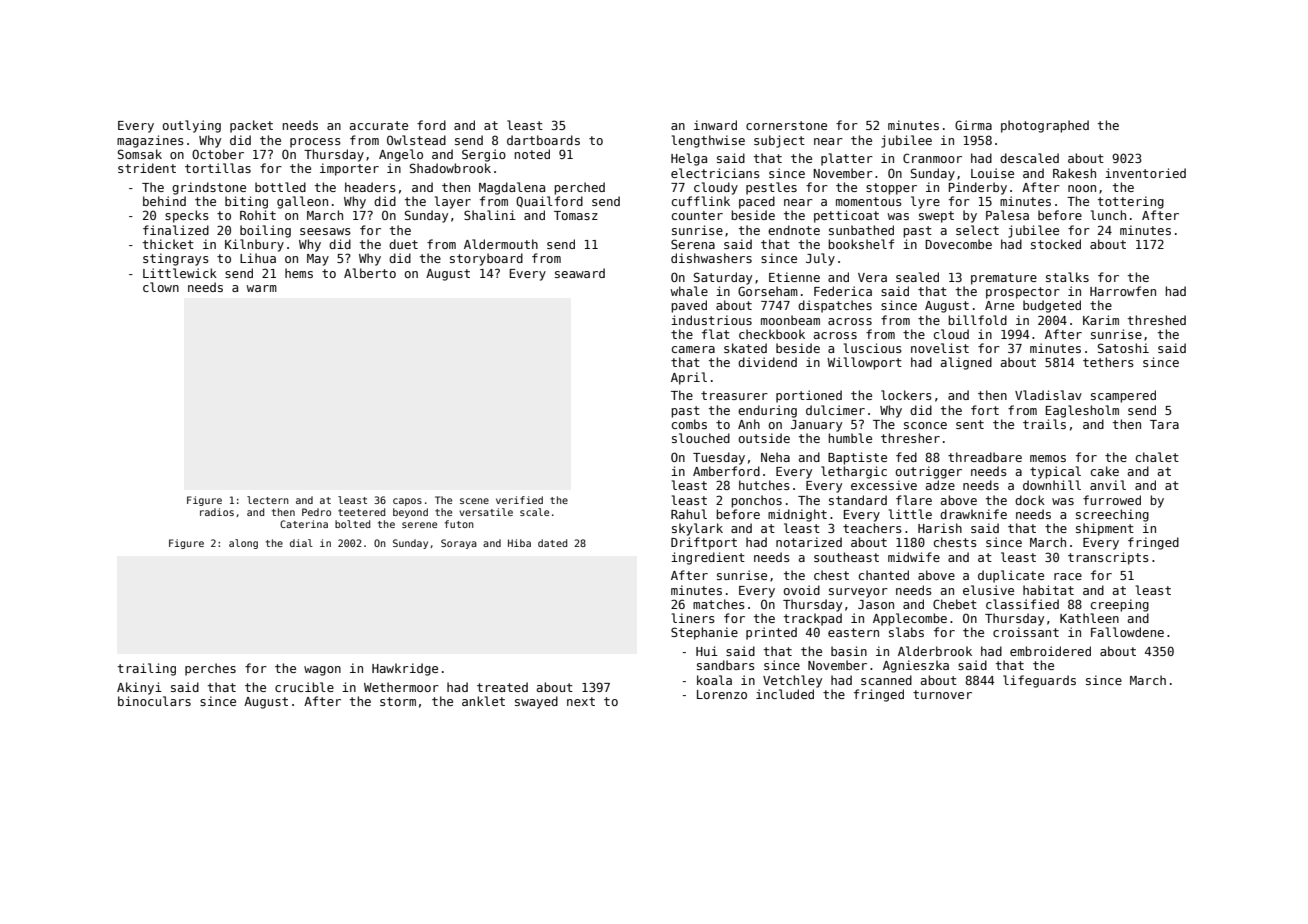 The width and height of the screenshot is (1308, 924). I want to click on April, so click(689, 378).
